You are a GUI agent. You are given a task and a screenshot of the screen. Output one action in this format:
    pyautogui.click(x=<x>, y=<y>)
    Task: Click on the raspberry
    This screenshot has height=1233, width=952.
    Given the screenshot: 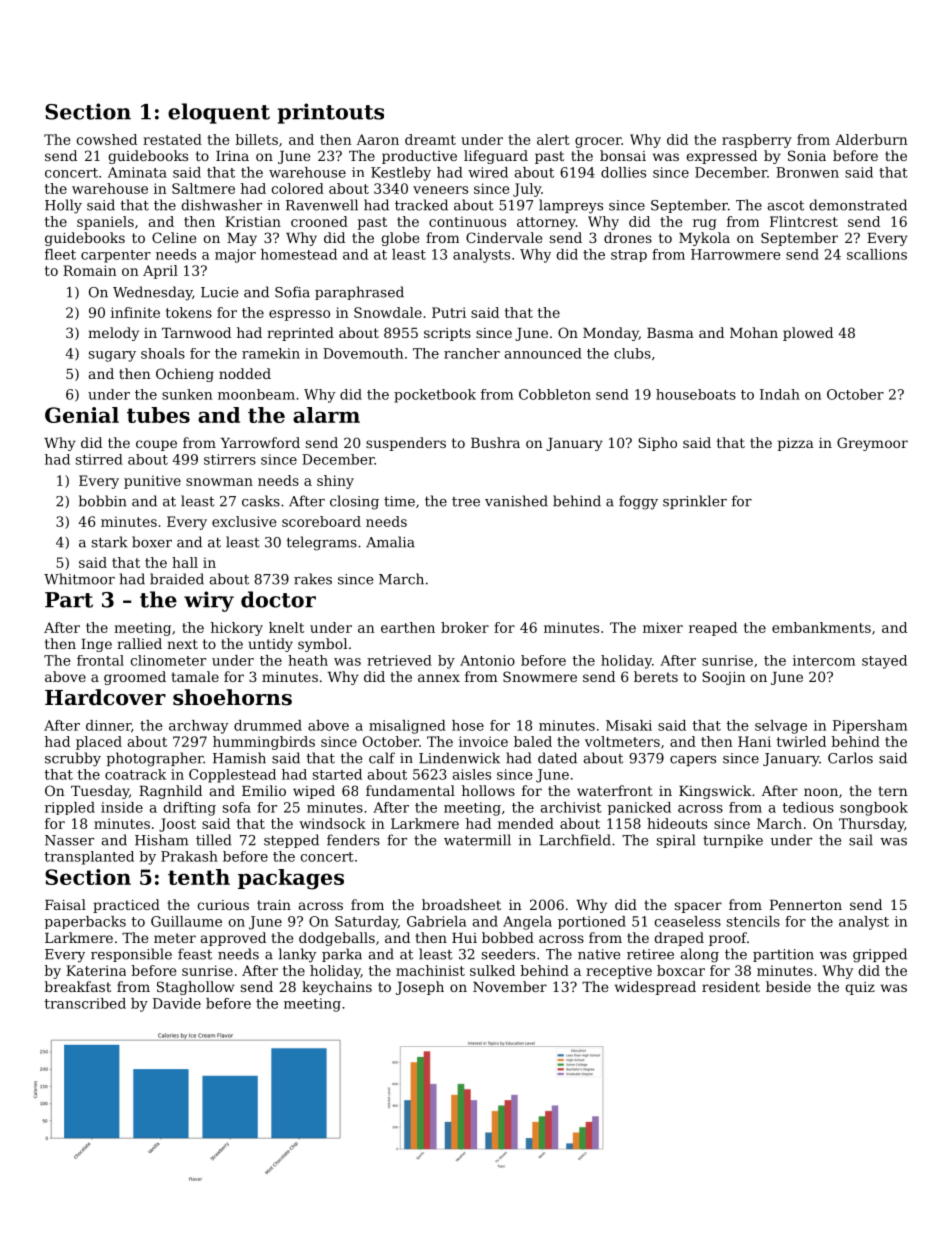 What is the action you would take?
    pyautogui.click(x=757, y=141)
